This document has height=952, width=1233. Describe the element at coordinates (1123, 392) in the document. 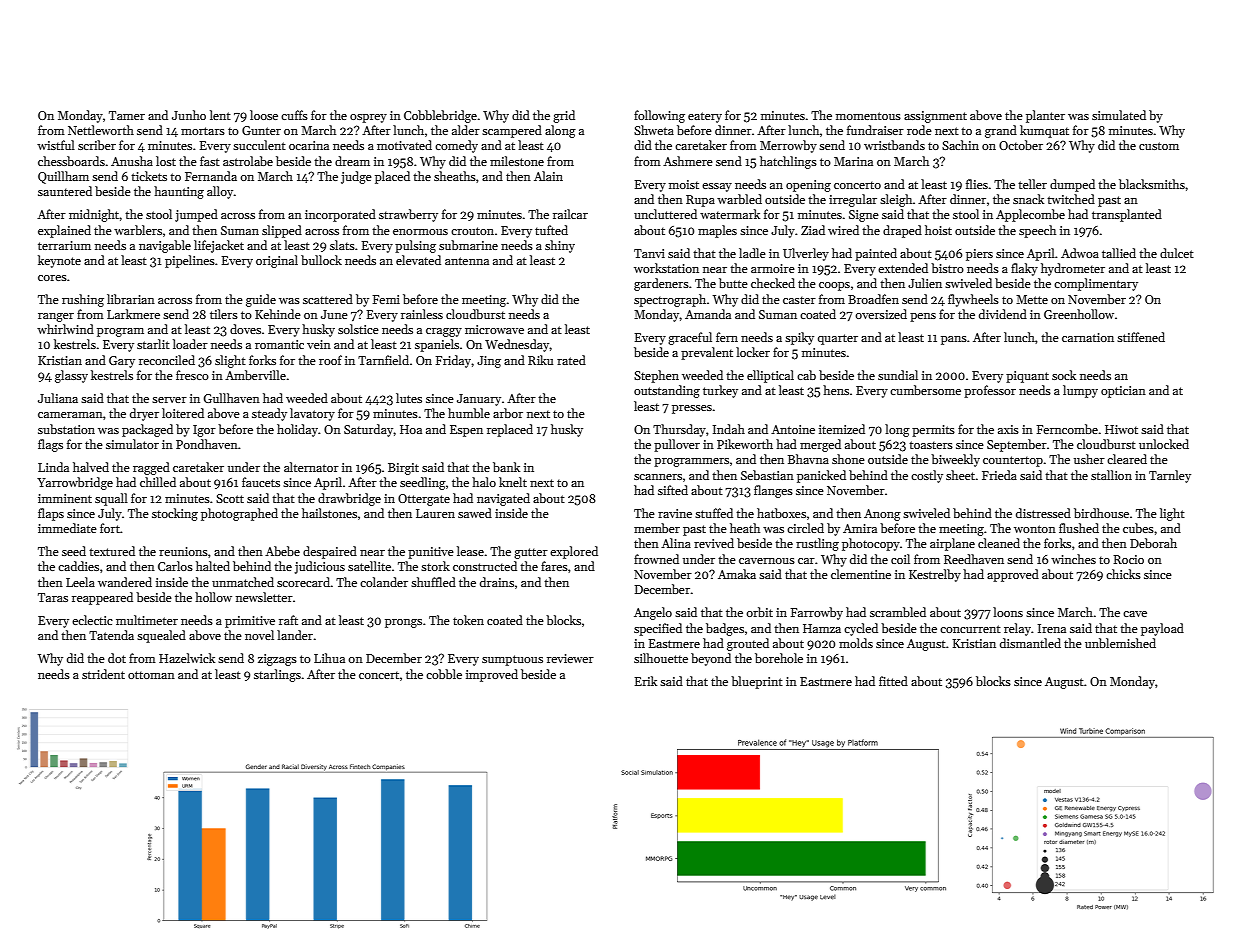

I see `optician` at that location.
